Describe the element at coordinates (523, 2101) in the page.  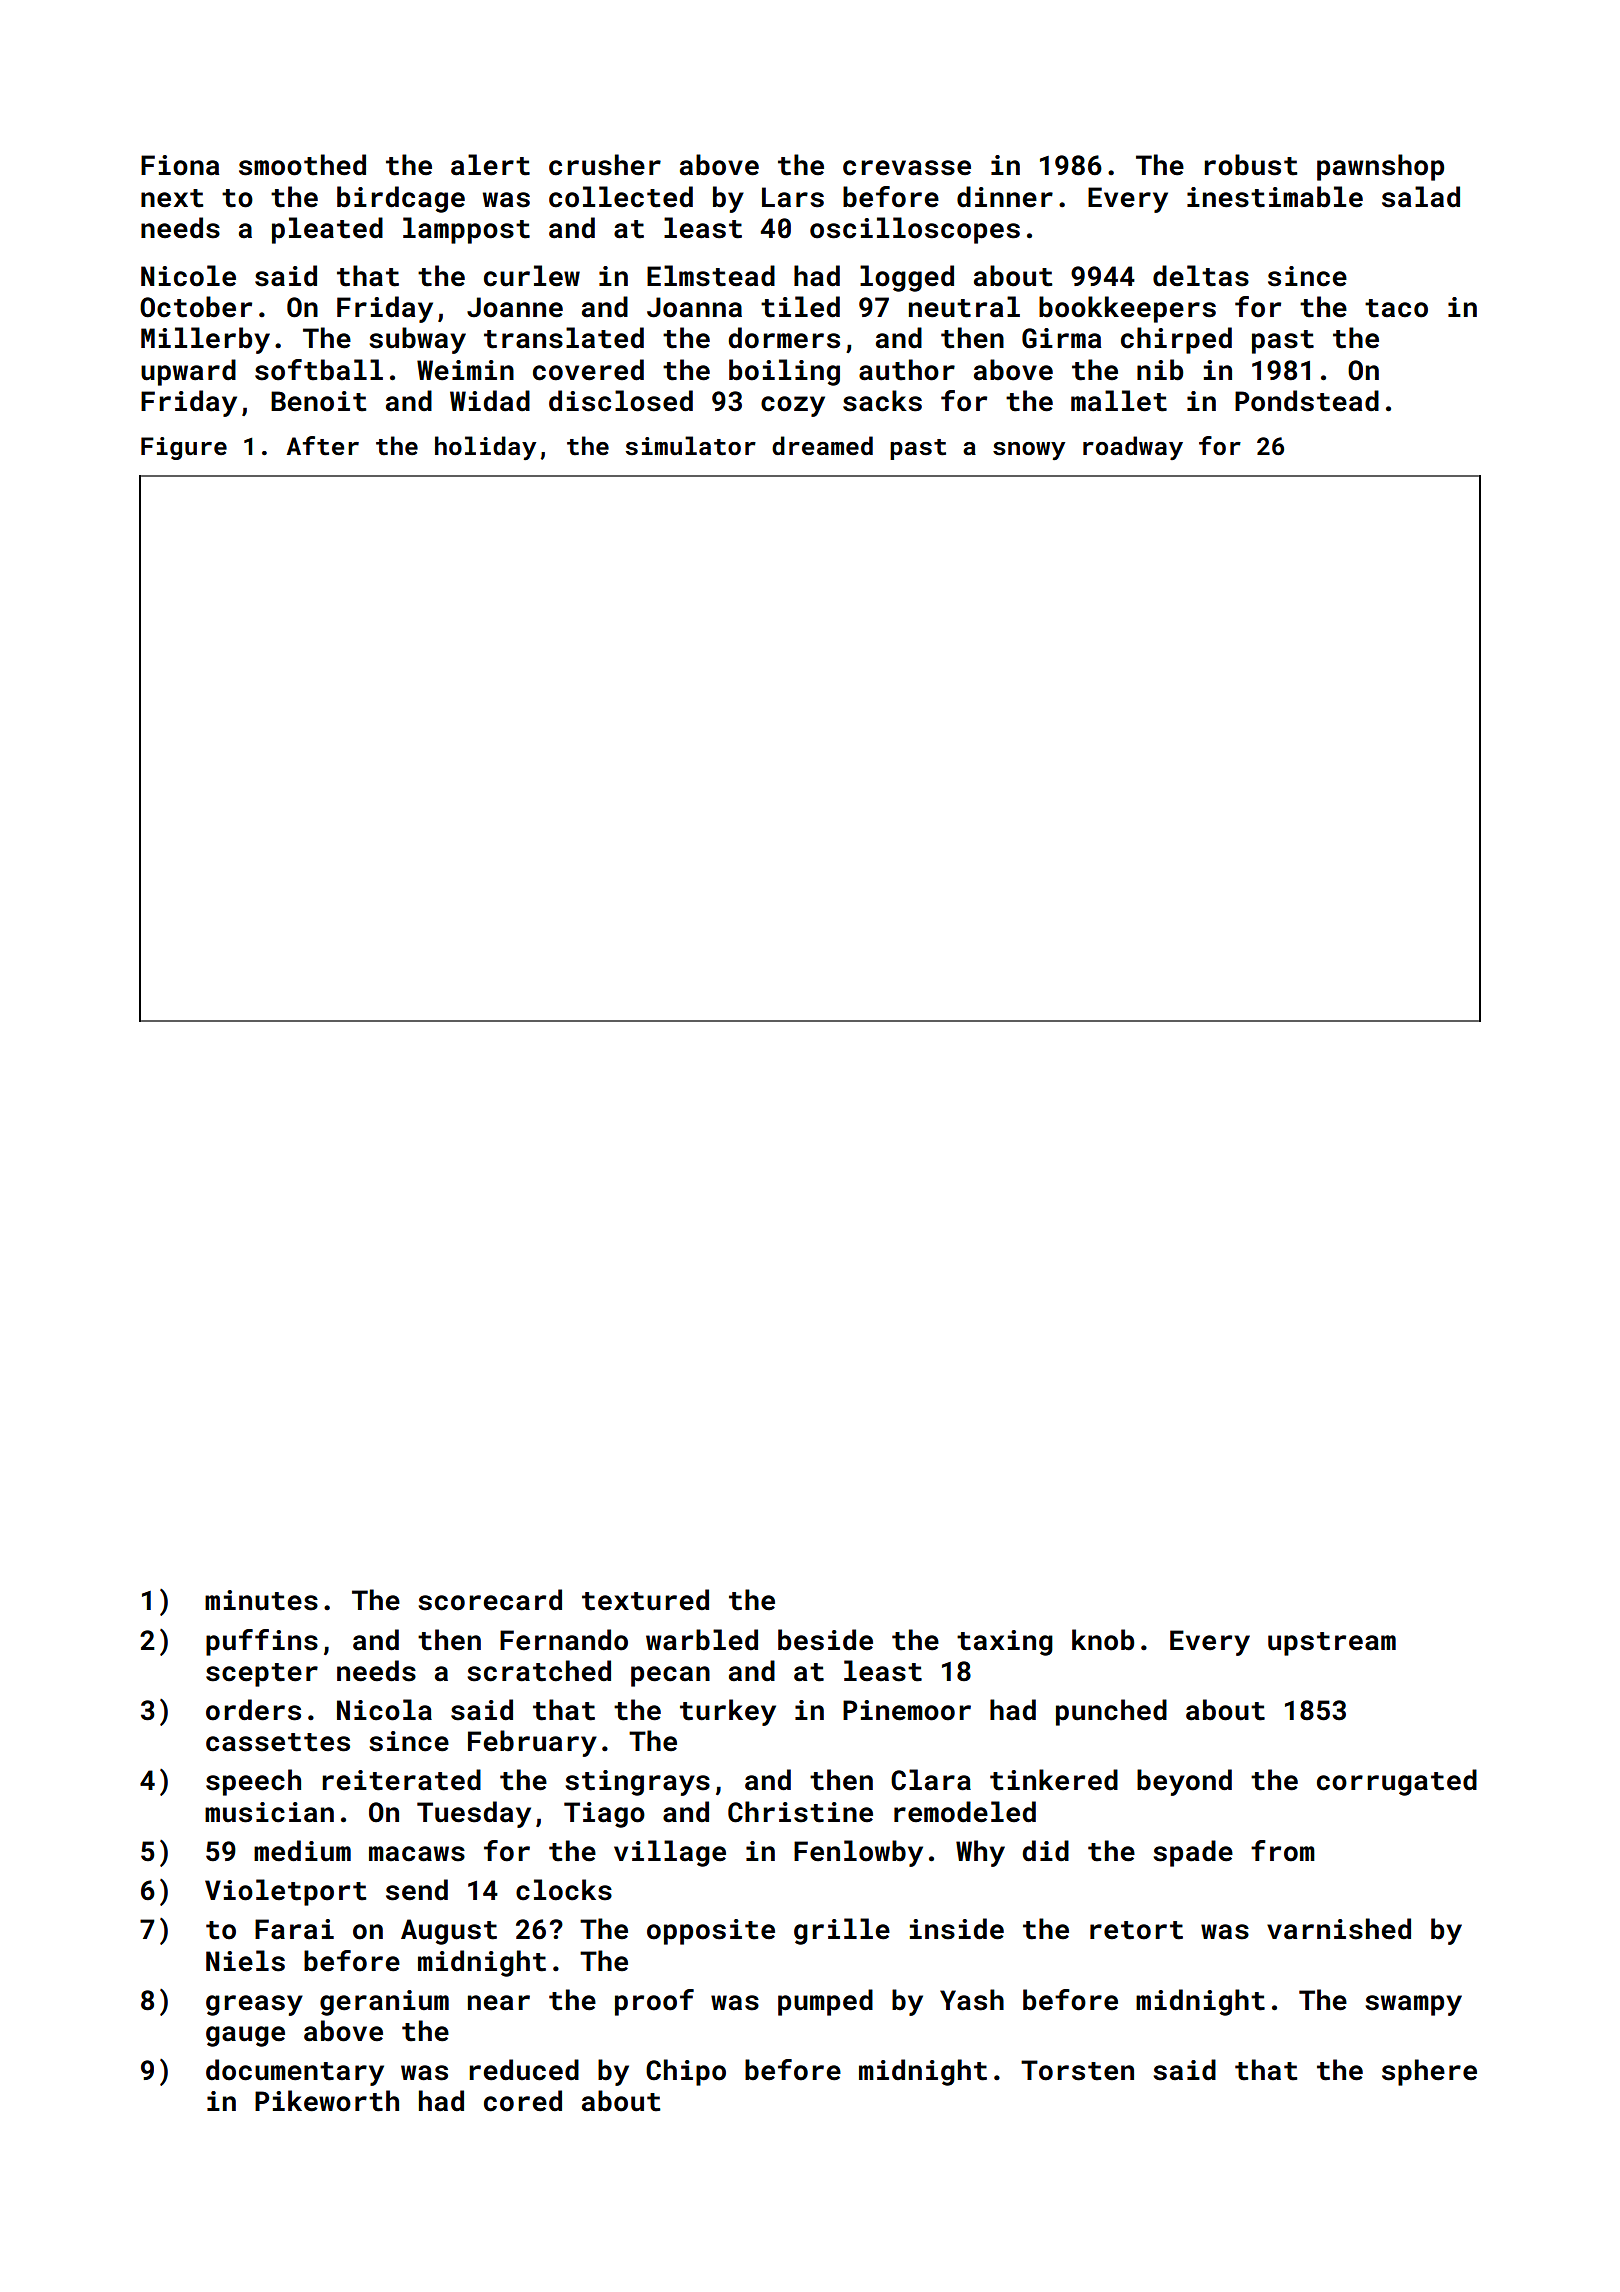
I see `cored` at that location.
